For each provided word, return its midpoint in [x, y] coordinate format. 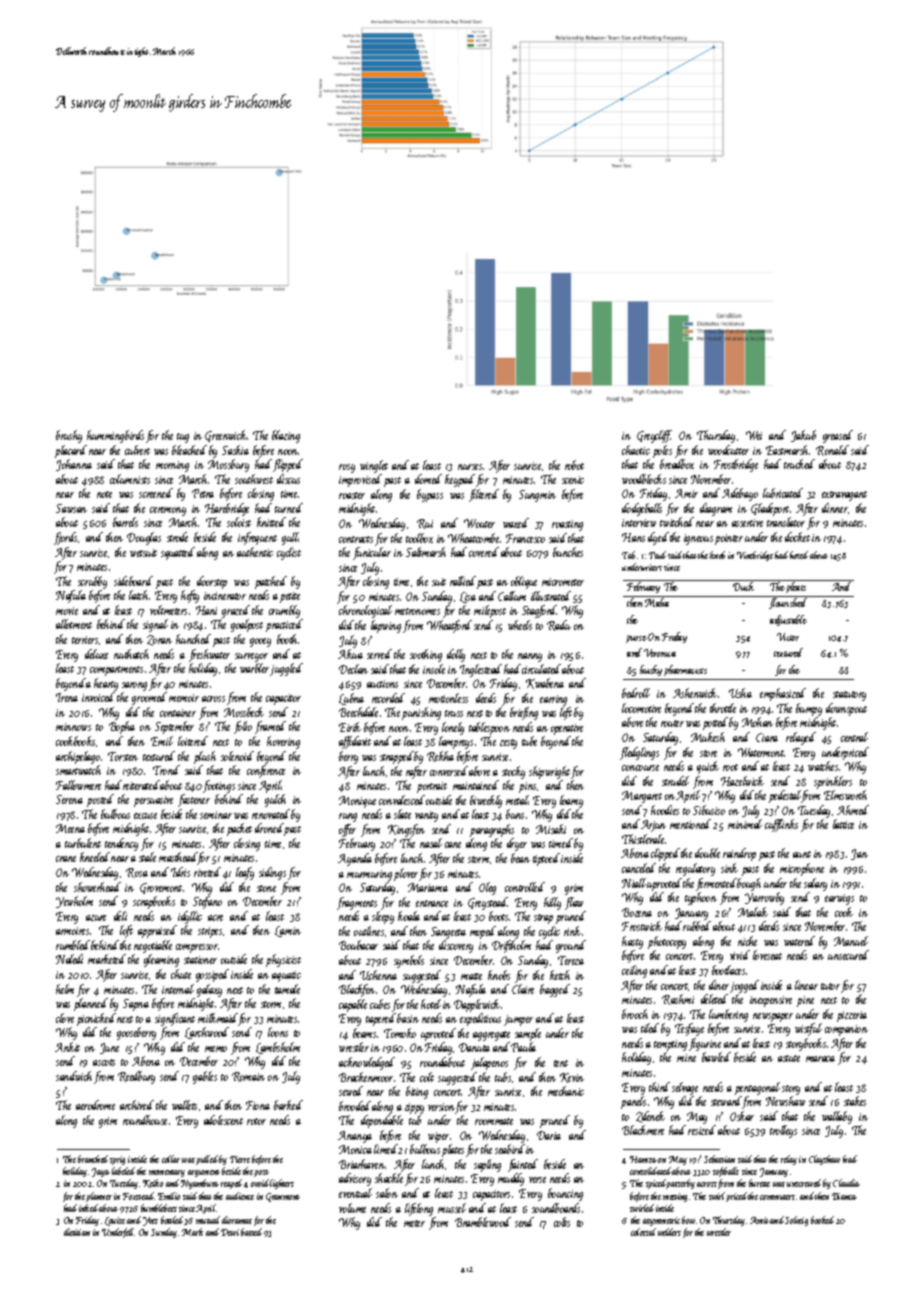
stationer [200, 960]
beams [364, 1033]
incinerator [225, 596]
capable [353, 1005]
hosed [799, 555]
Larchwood [207, 1033]
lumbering [728, 1015]
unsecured [848, 955]
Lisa [468, 597]
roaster [352, 495]
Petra [203, 493]
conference [266, 771]
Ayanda [355, 859]
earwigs [839, 899]
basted [251, 1232]
